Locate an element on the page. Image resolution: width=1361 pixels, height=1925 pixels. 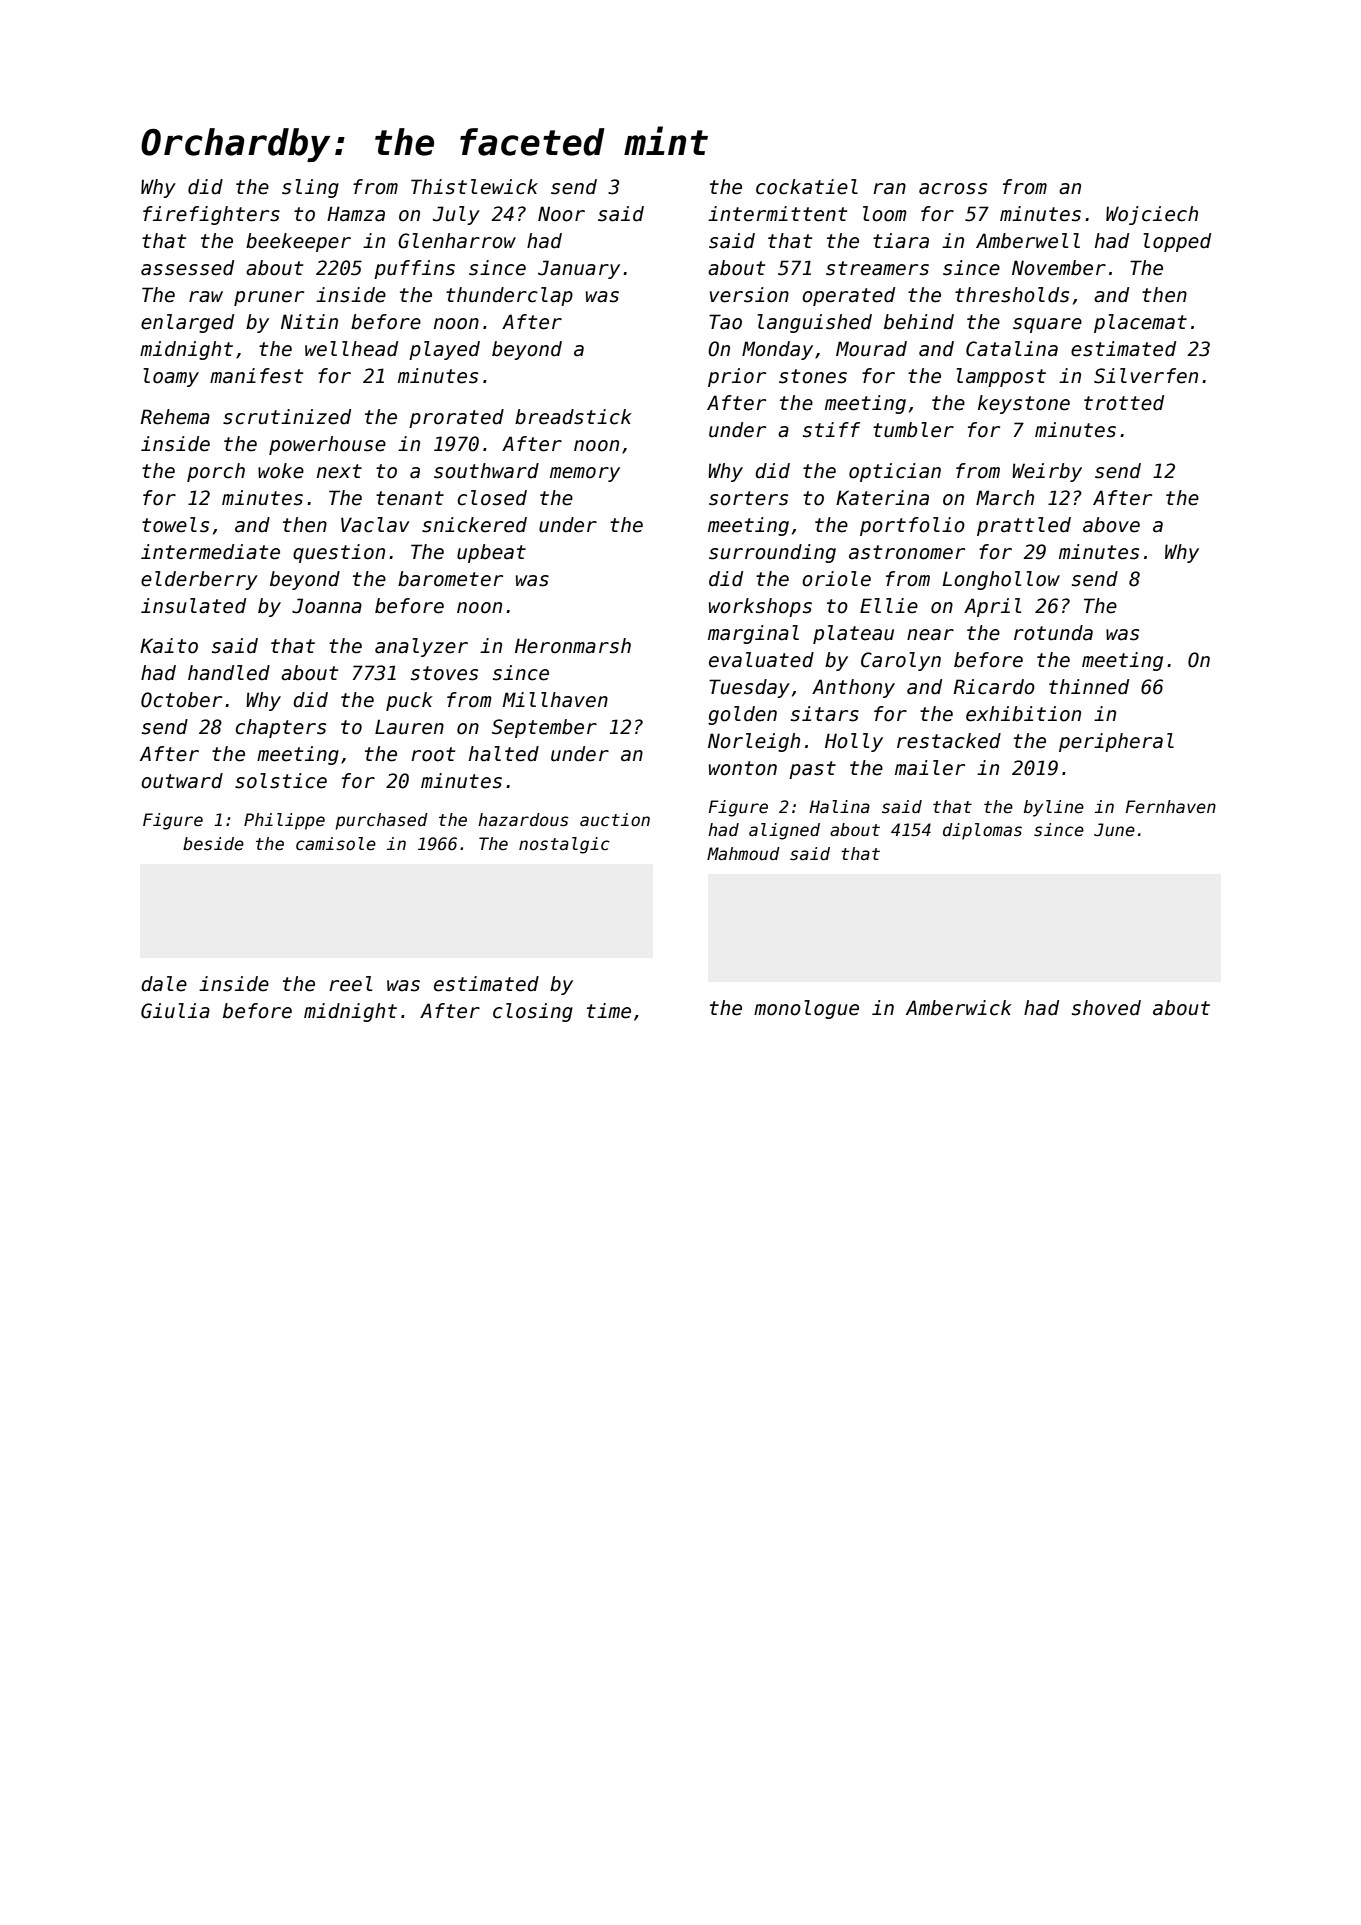
Amberwick is located at coordinates (959, 1008).
